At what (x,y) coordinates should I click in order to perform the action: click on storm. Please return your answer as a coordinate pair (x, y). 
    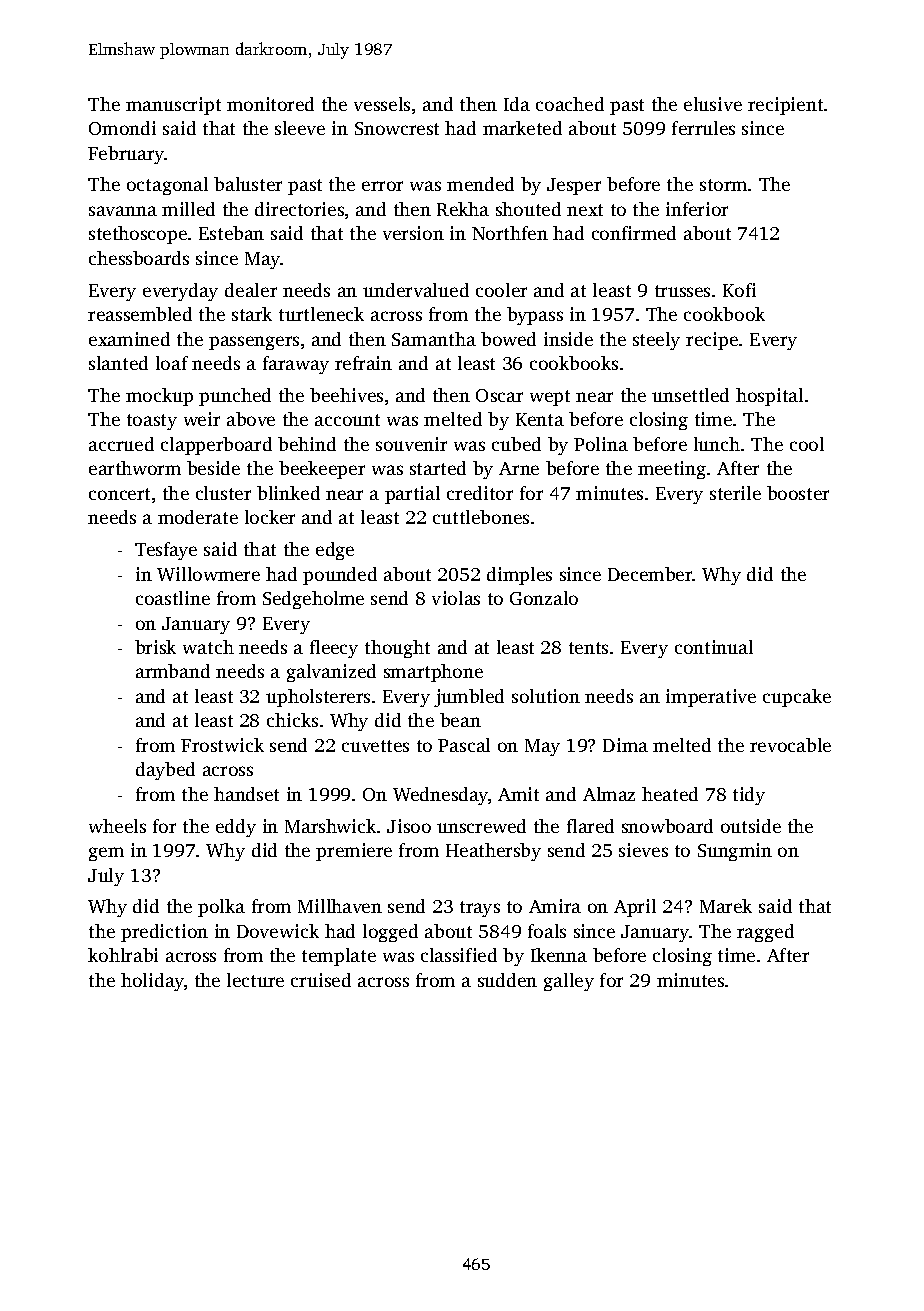
    Looking at the image, I should click on (723, 185).
